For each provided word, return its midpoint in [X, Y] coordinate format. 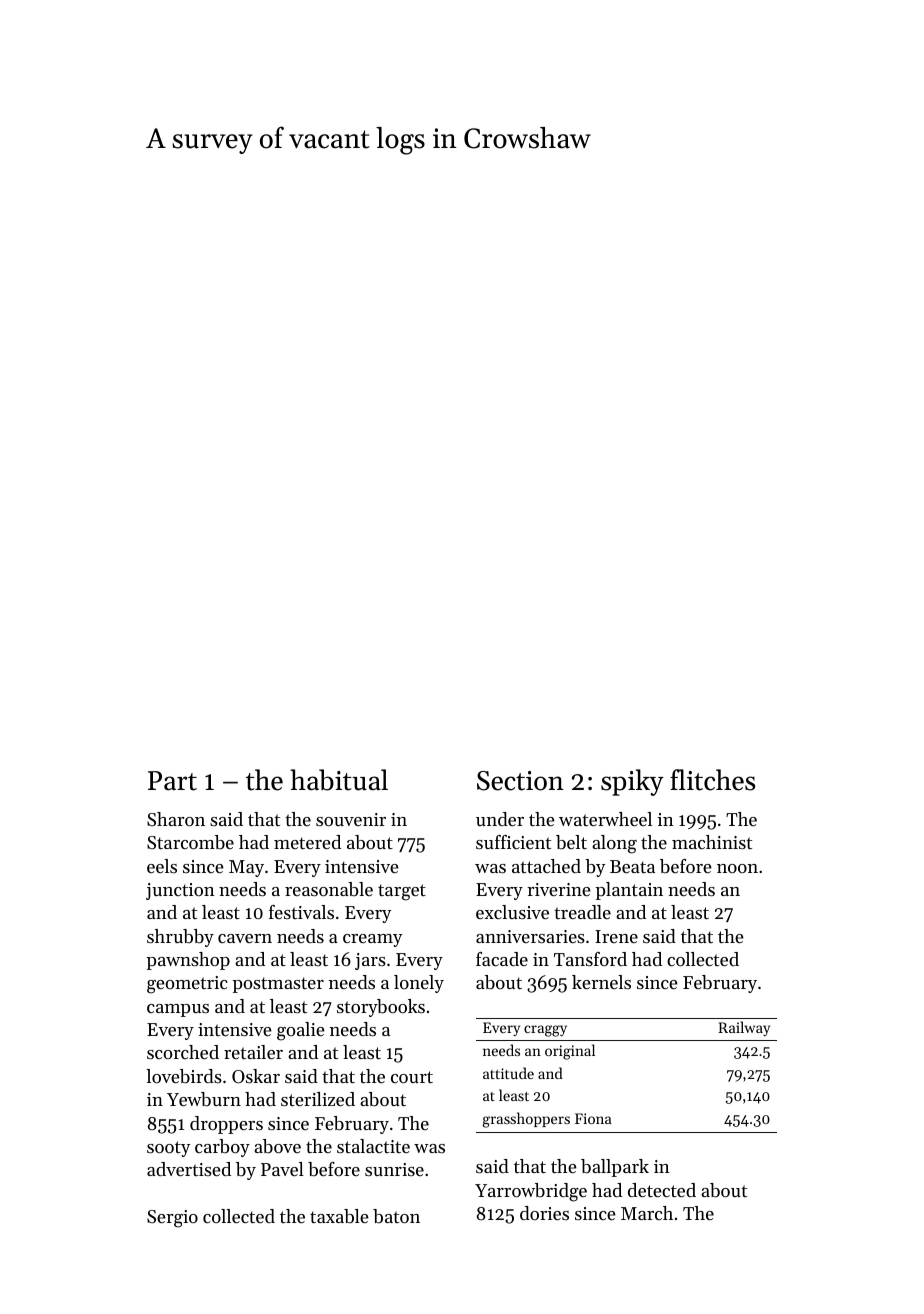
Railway [744, 1028]
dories [544, 1213]
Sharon [176, 819]
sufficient [513, 842]
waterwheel [605, 819]
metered [307, 842]
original [570, 1052]
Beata [632, 866]
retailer [253, 1052]
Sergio [172, 1219]
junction [180, 891]
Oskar [256, 1076]
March [647, 1213]
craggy [545, 1031]
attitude [508, 1073]
